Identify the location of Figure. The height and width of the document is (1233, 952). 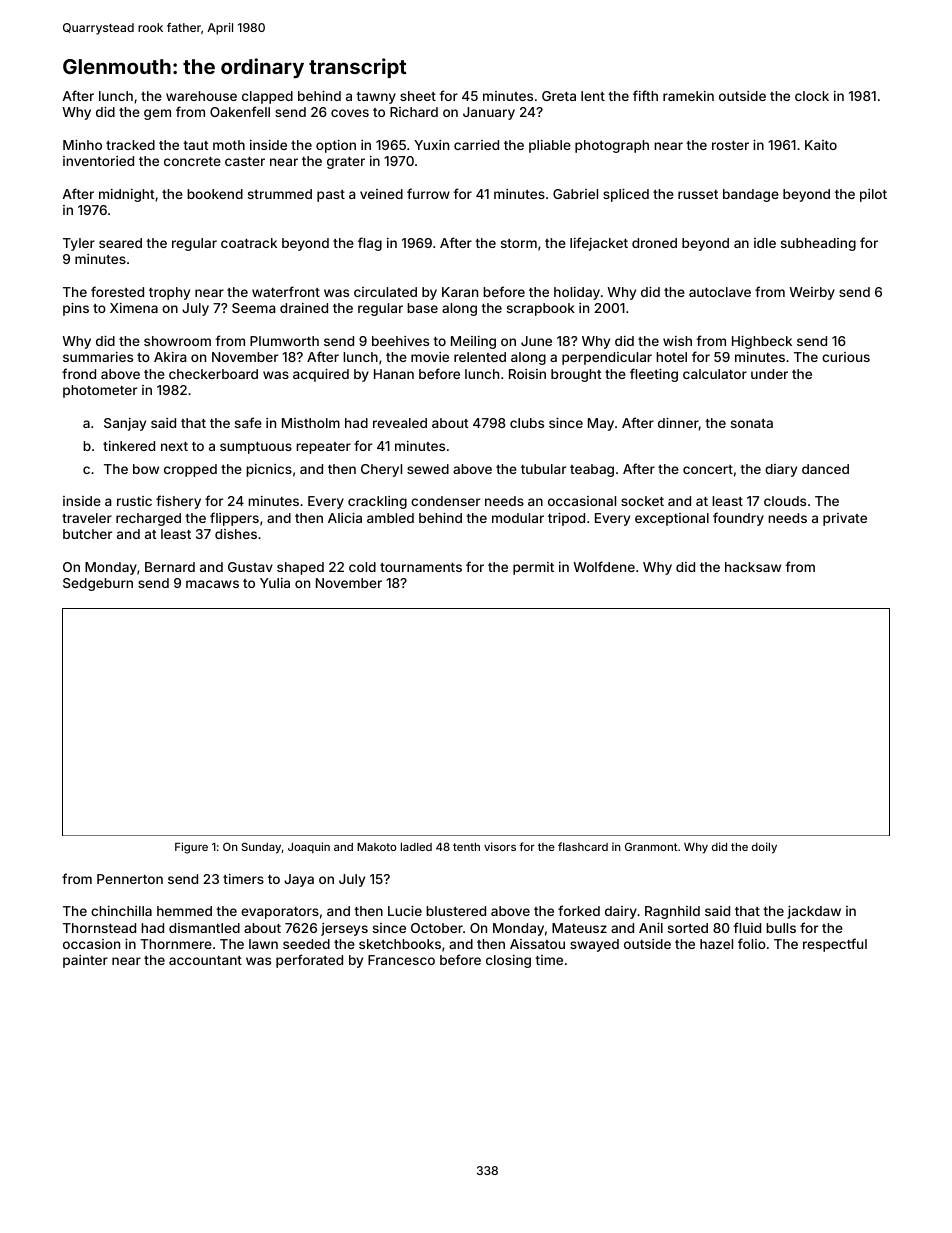
(191, 848).
